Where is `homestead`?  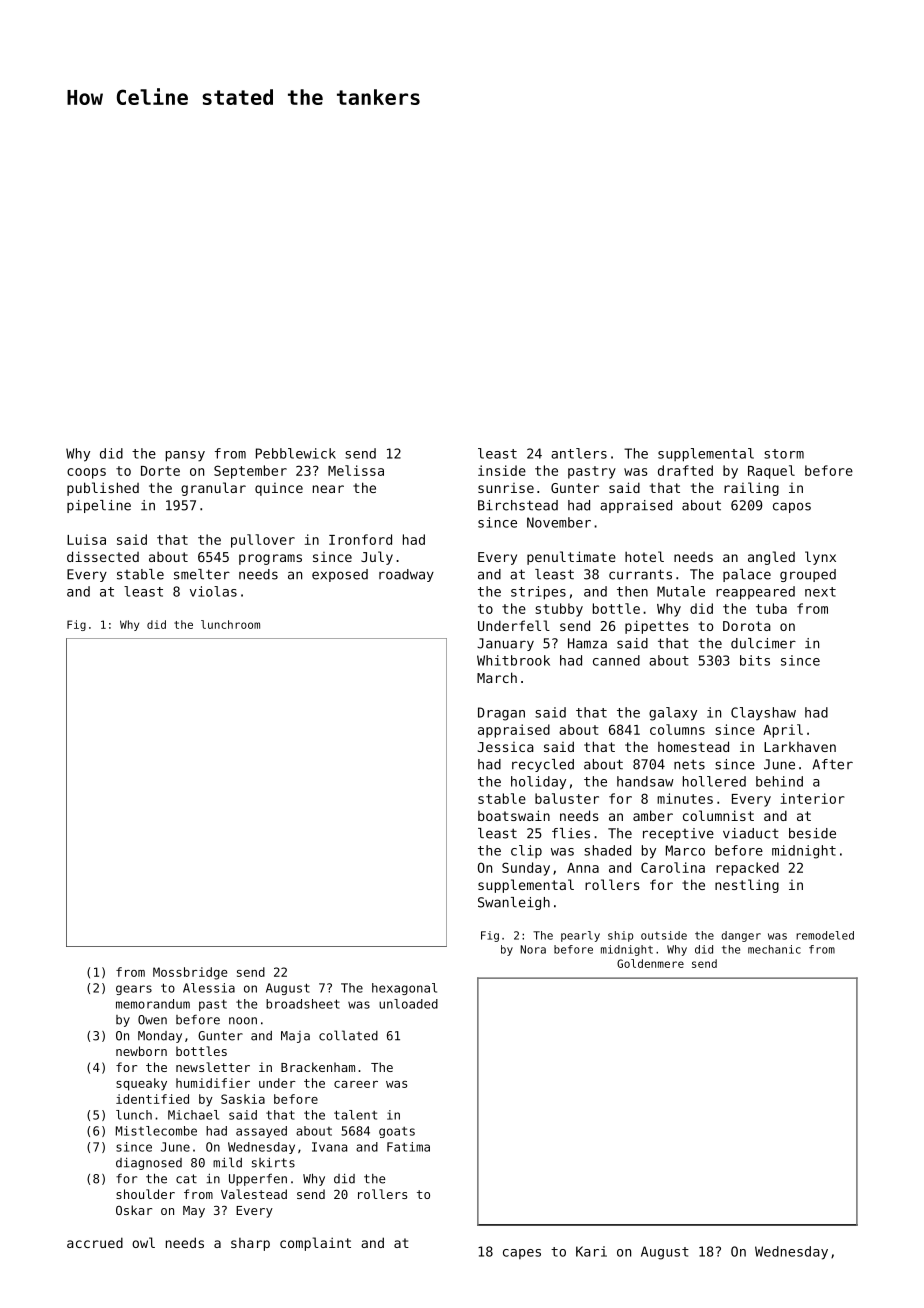 homestead is located at coordinates (693, 746).
